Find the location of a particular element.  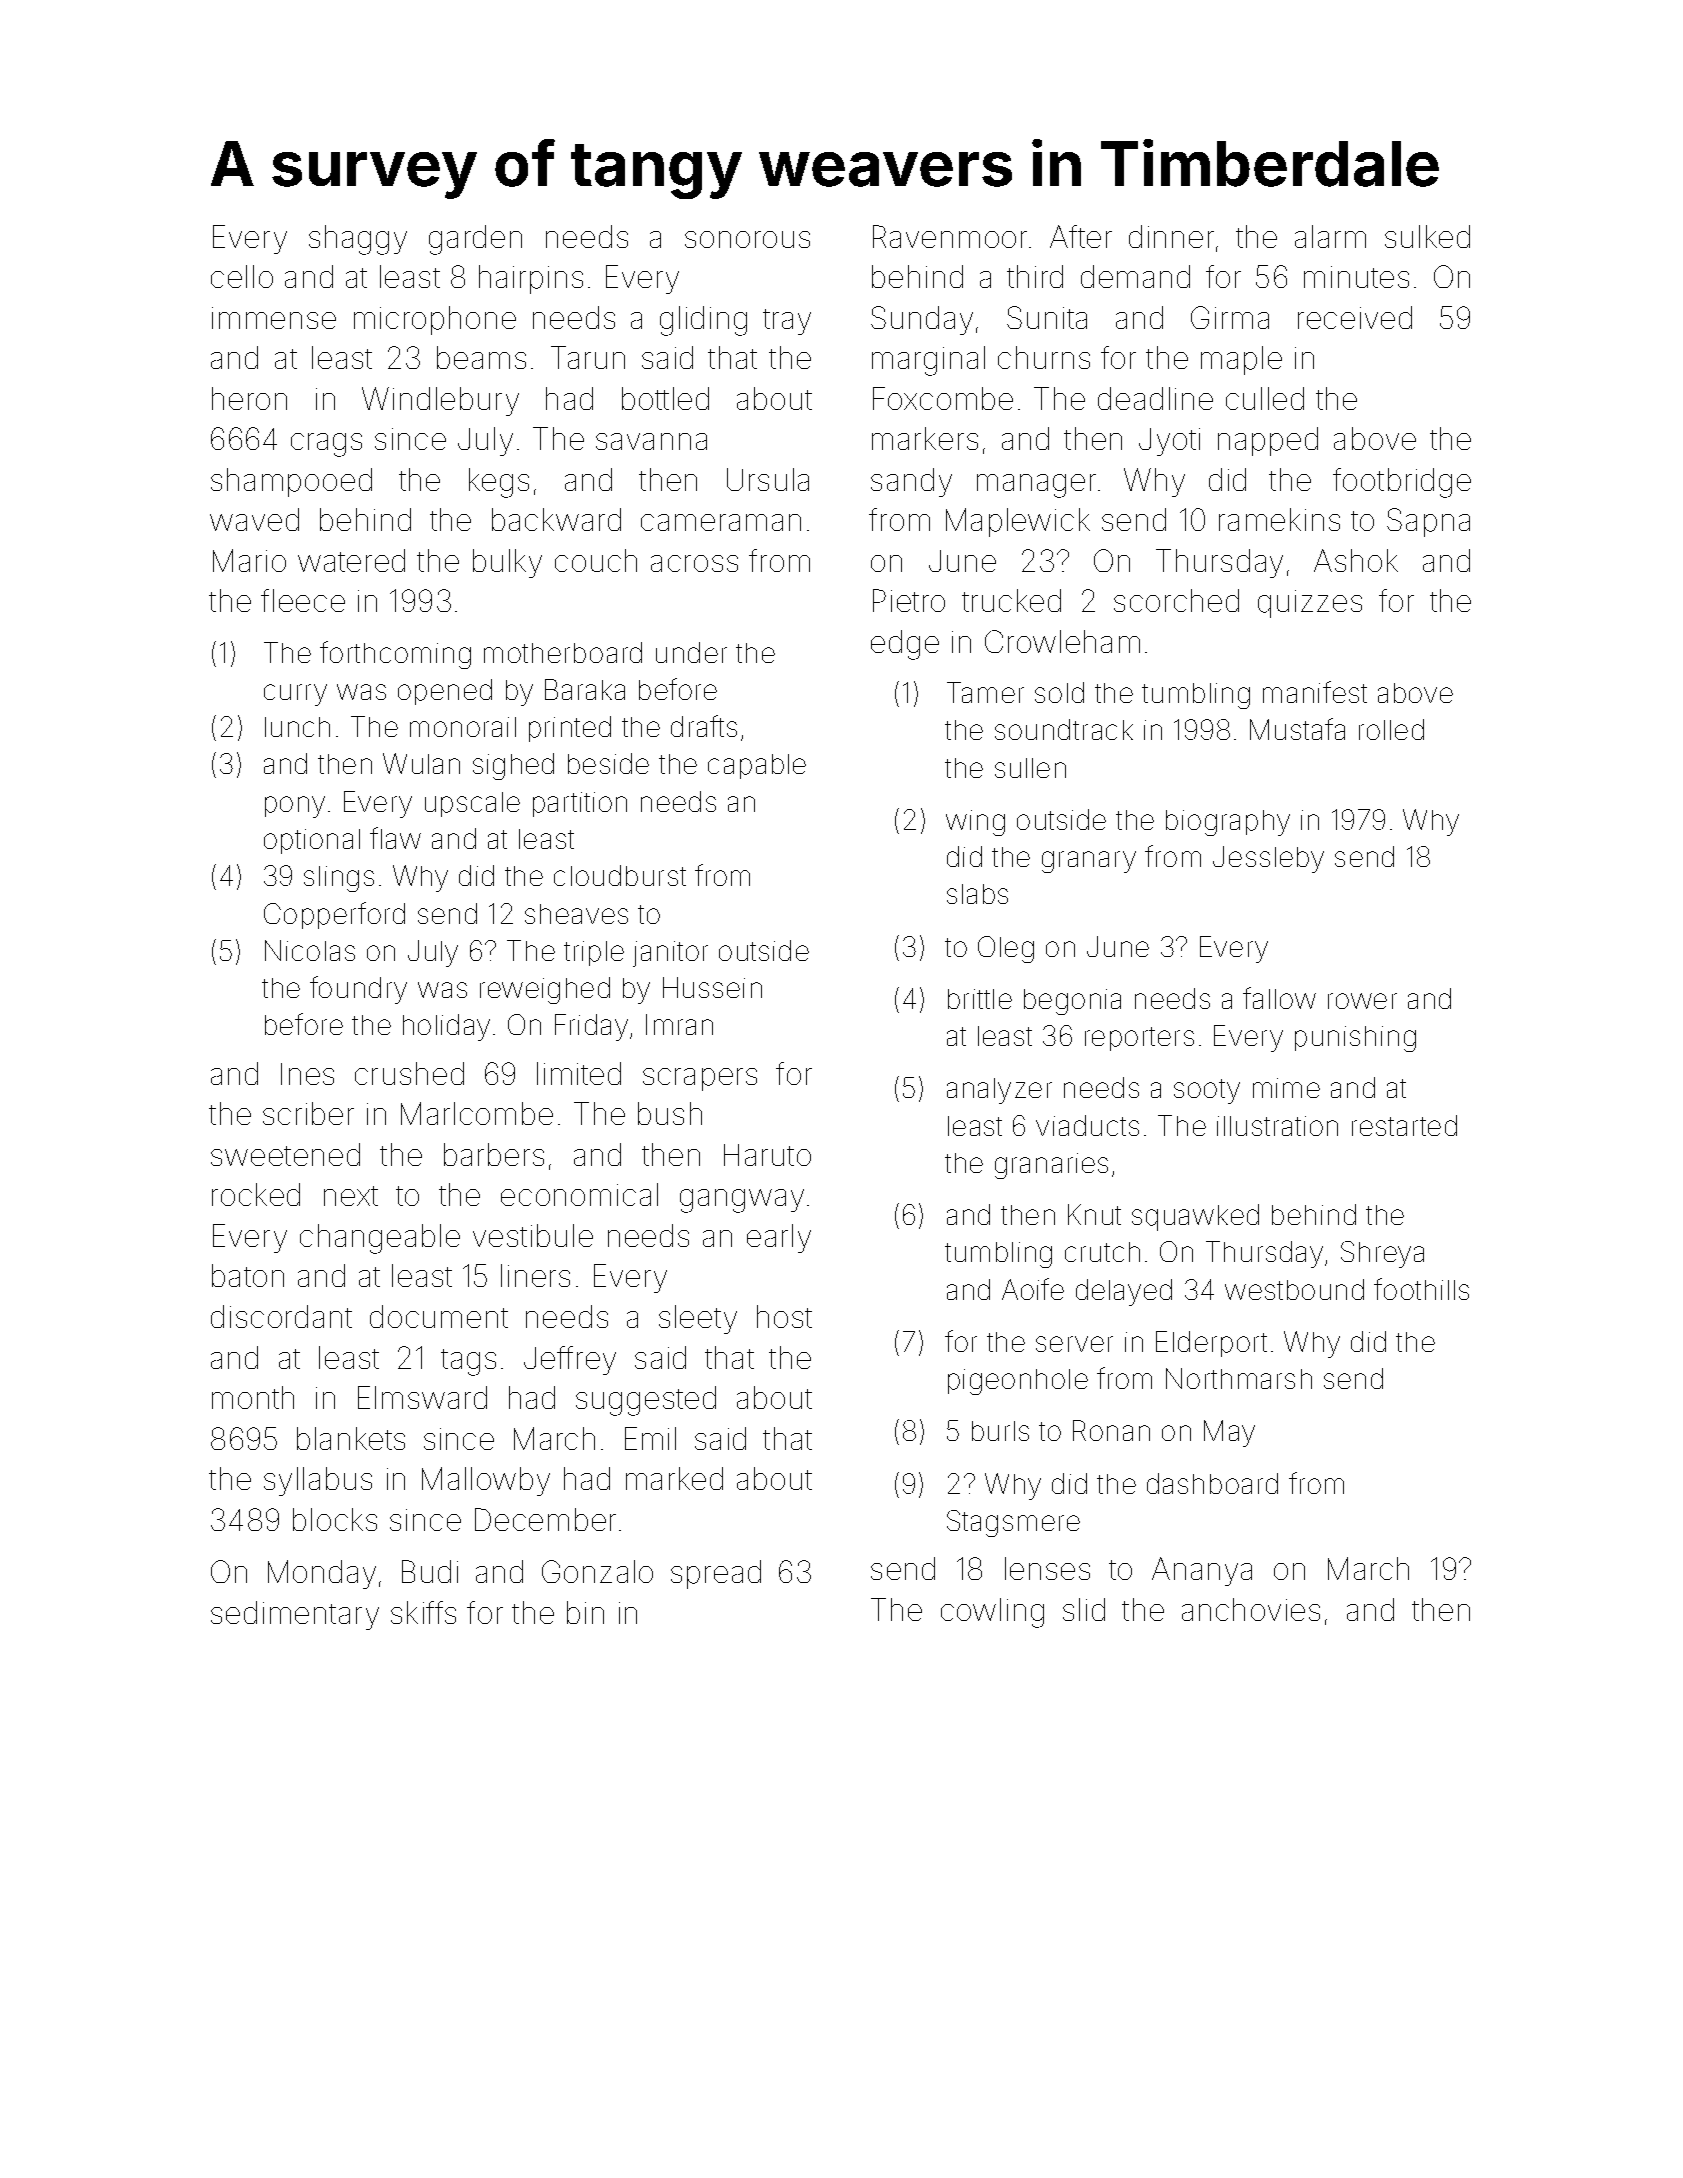

sandy is located at coordinates (911, 482).
